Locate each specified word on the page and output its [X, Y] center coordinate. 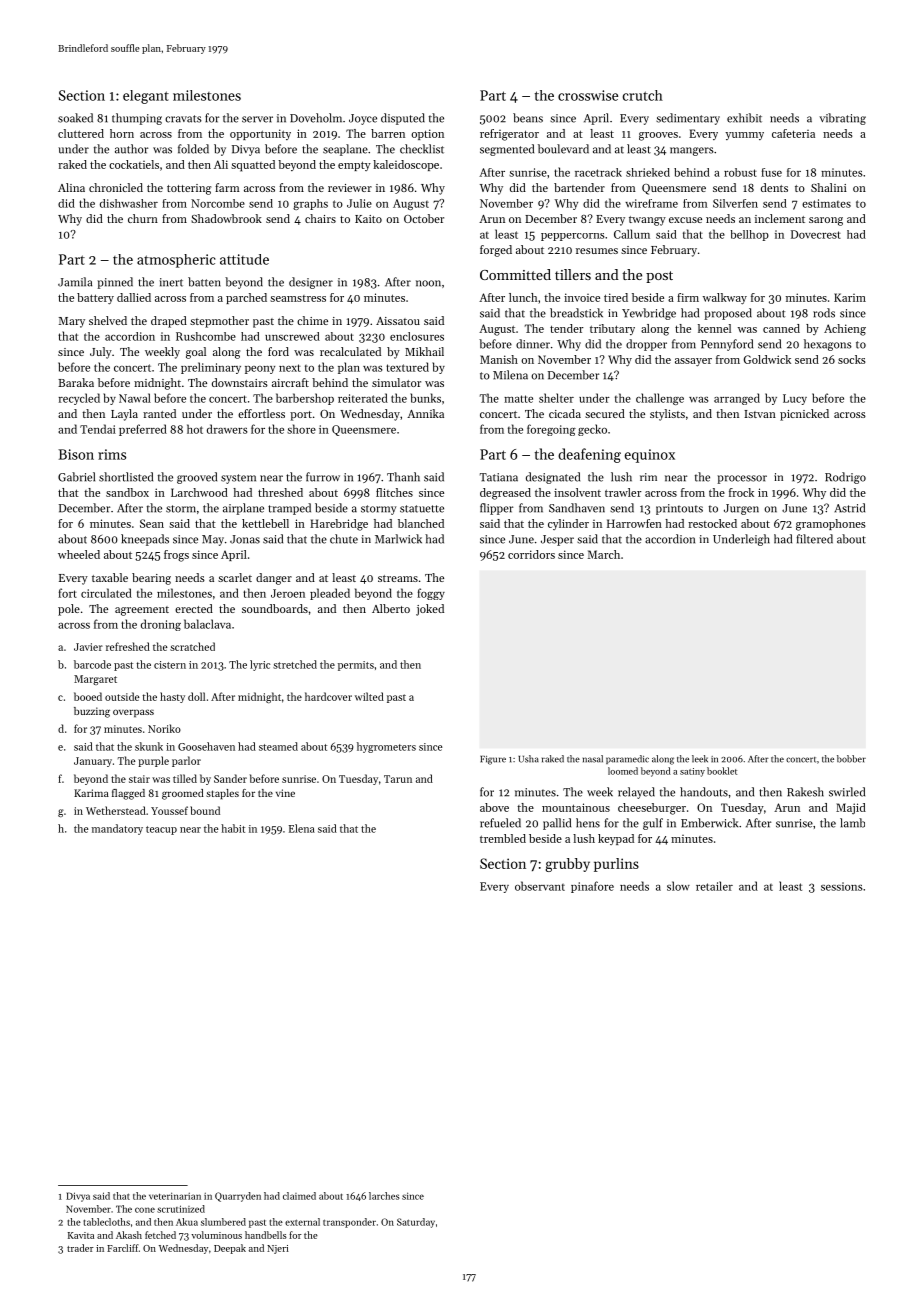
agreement [142, 611]
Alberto [391, 608]
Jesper [557, 540]
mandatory [117, 829]
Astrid [850, 508]
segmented [507, 150]
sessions [841, 886]
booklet [722, 771]
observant [540, 886]
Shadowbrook [226, 218]
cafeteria [793, 133]
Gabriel [76, 477]
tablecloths [106, 1222]
